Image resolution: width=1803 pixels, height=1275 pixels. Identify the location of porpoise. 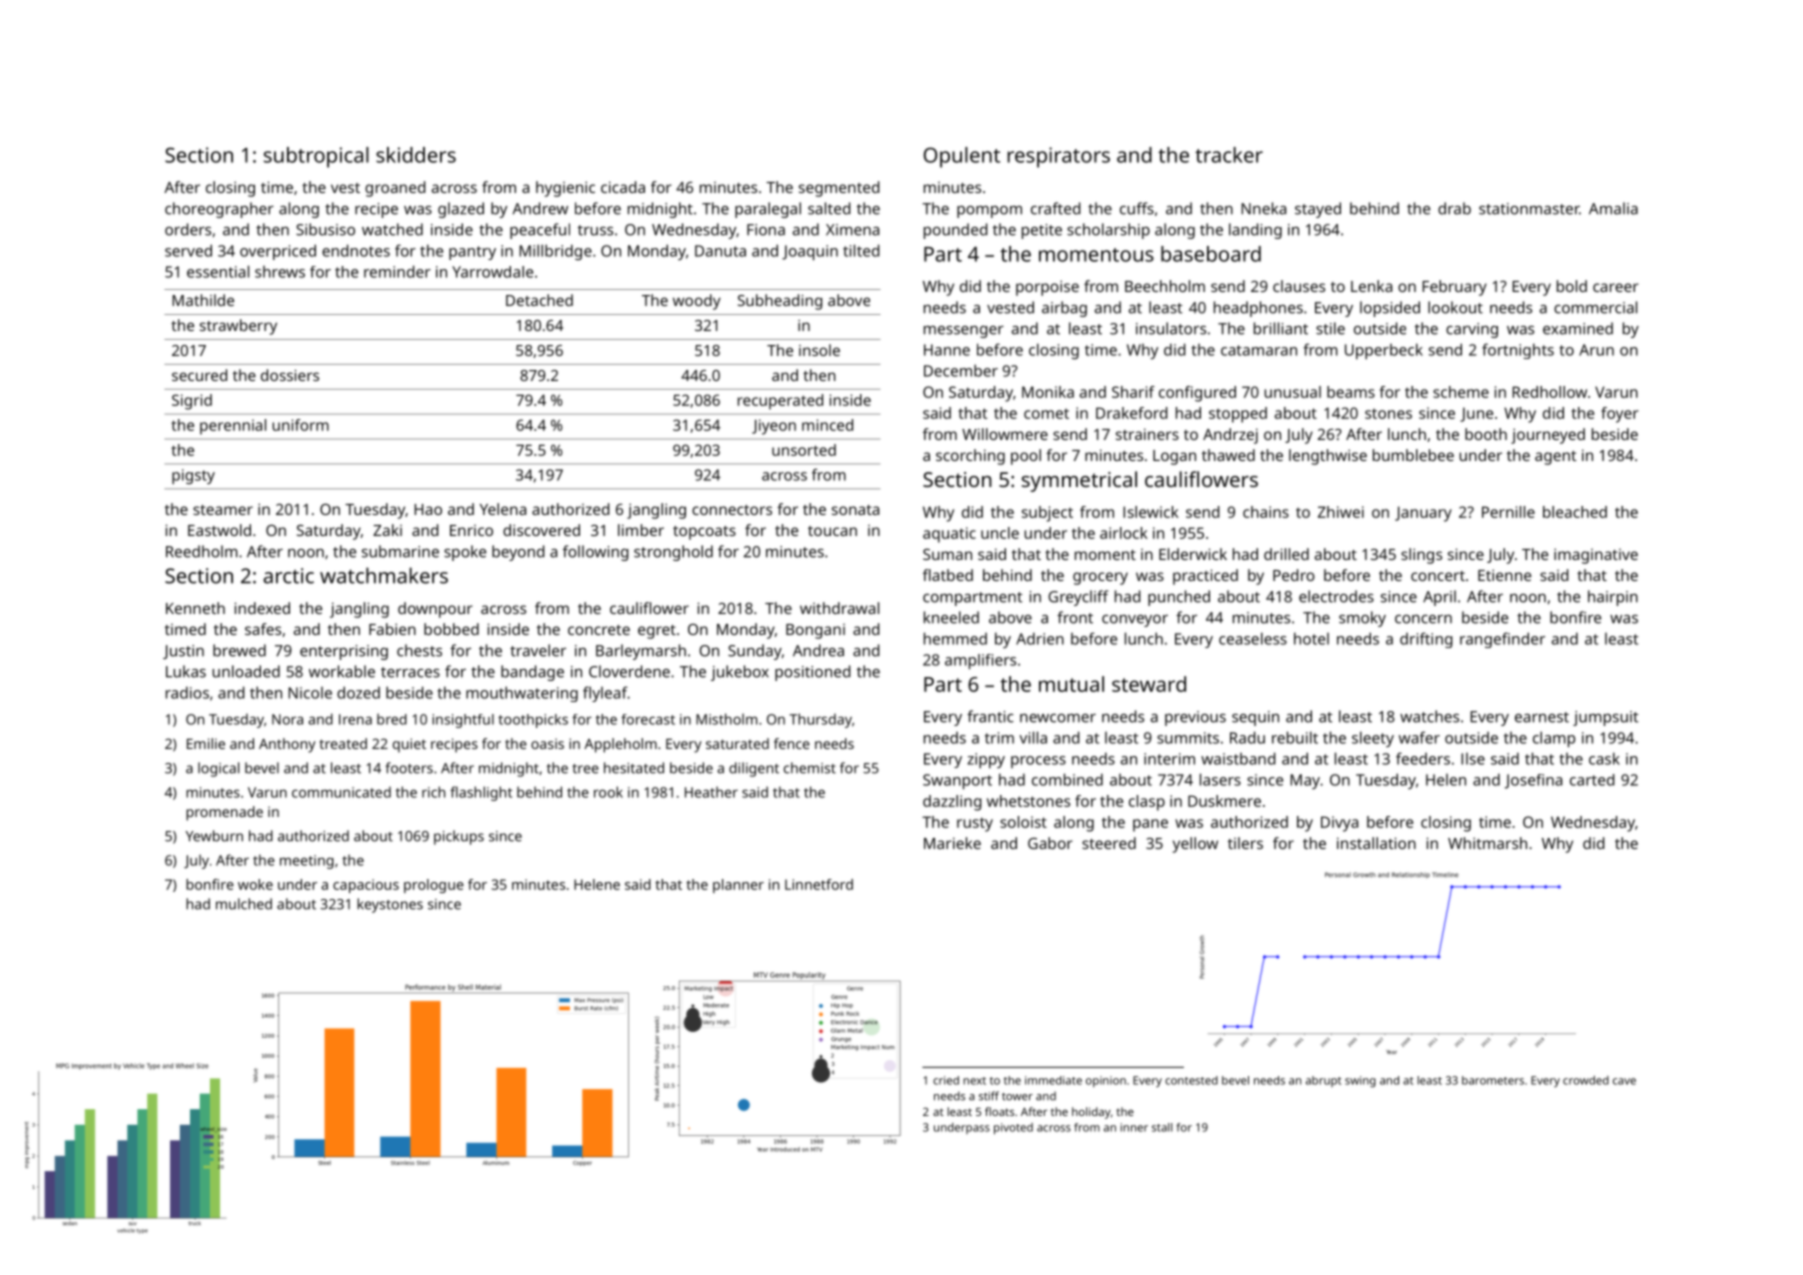
(1047, 288).
